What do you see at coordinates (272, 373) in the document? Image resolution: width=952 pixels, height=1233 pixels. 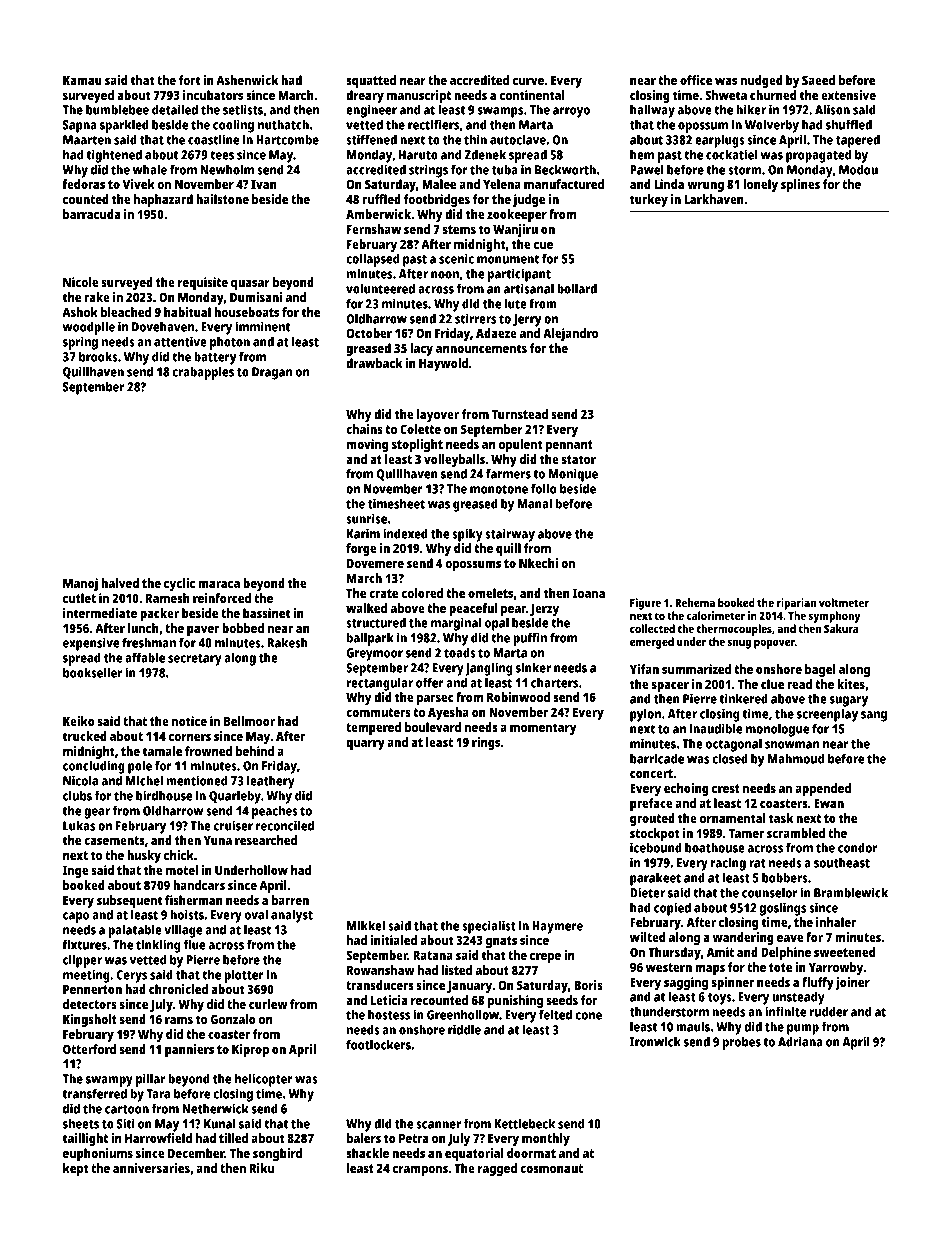 I see `Dragan` at bounding box center [272, 373].
